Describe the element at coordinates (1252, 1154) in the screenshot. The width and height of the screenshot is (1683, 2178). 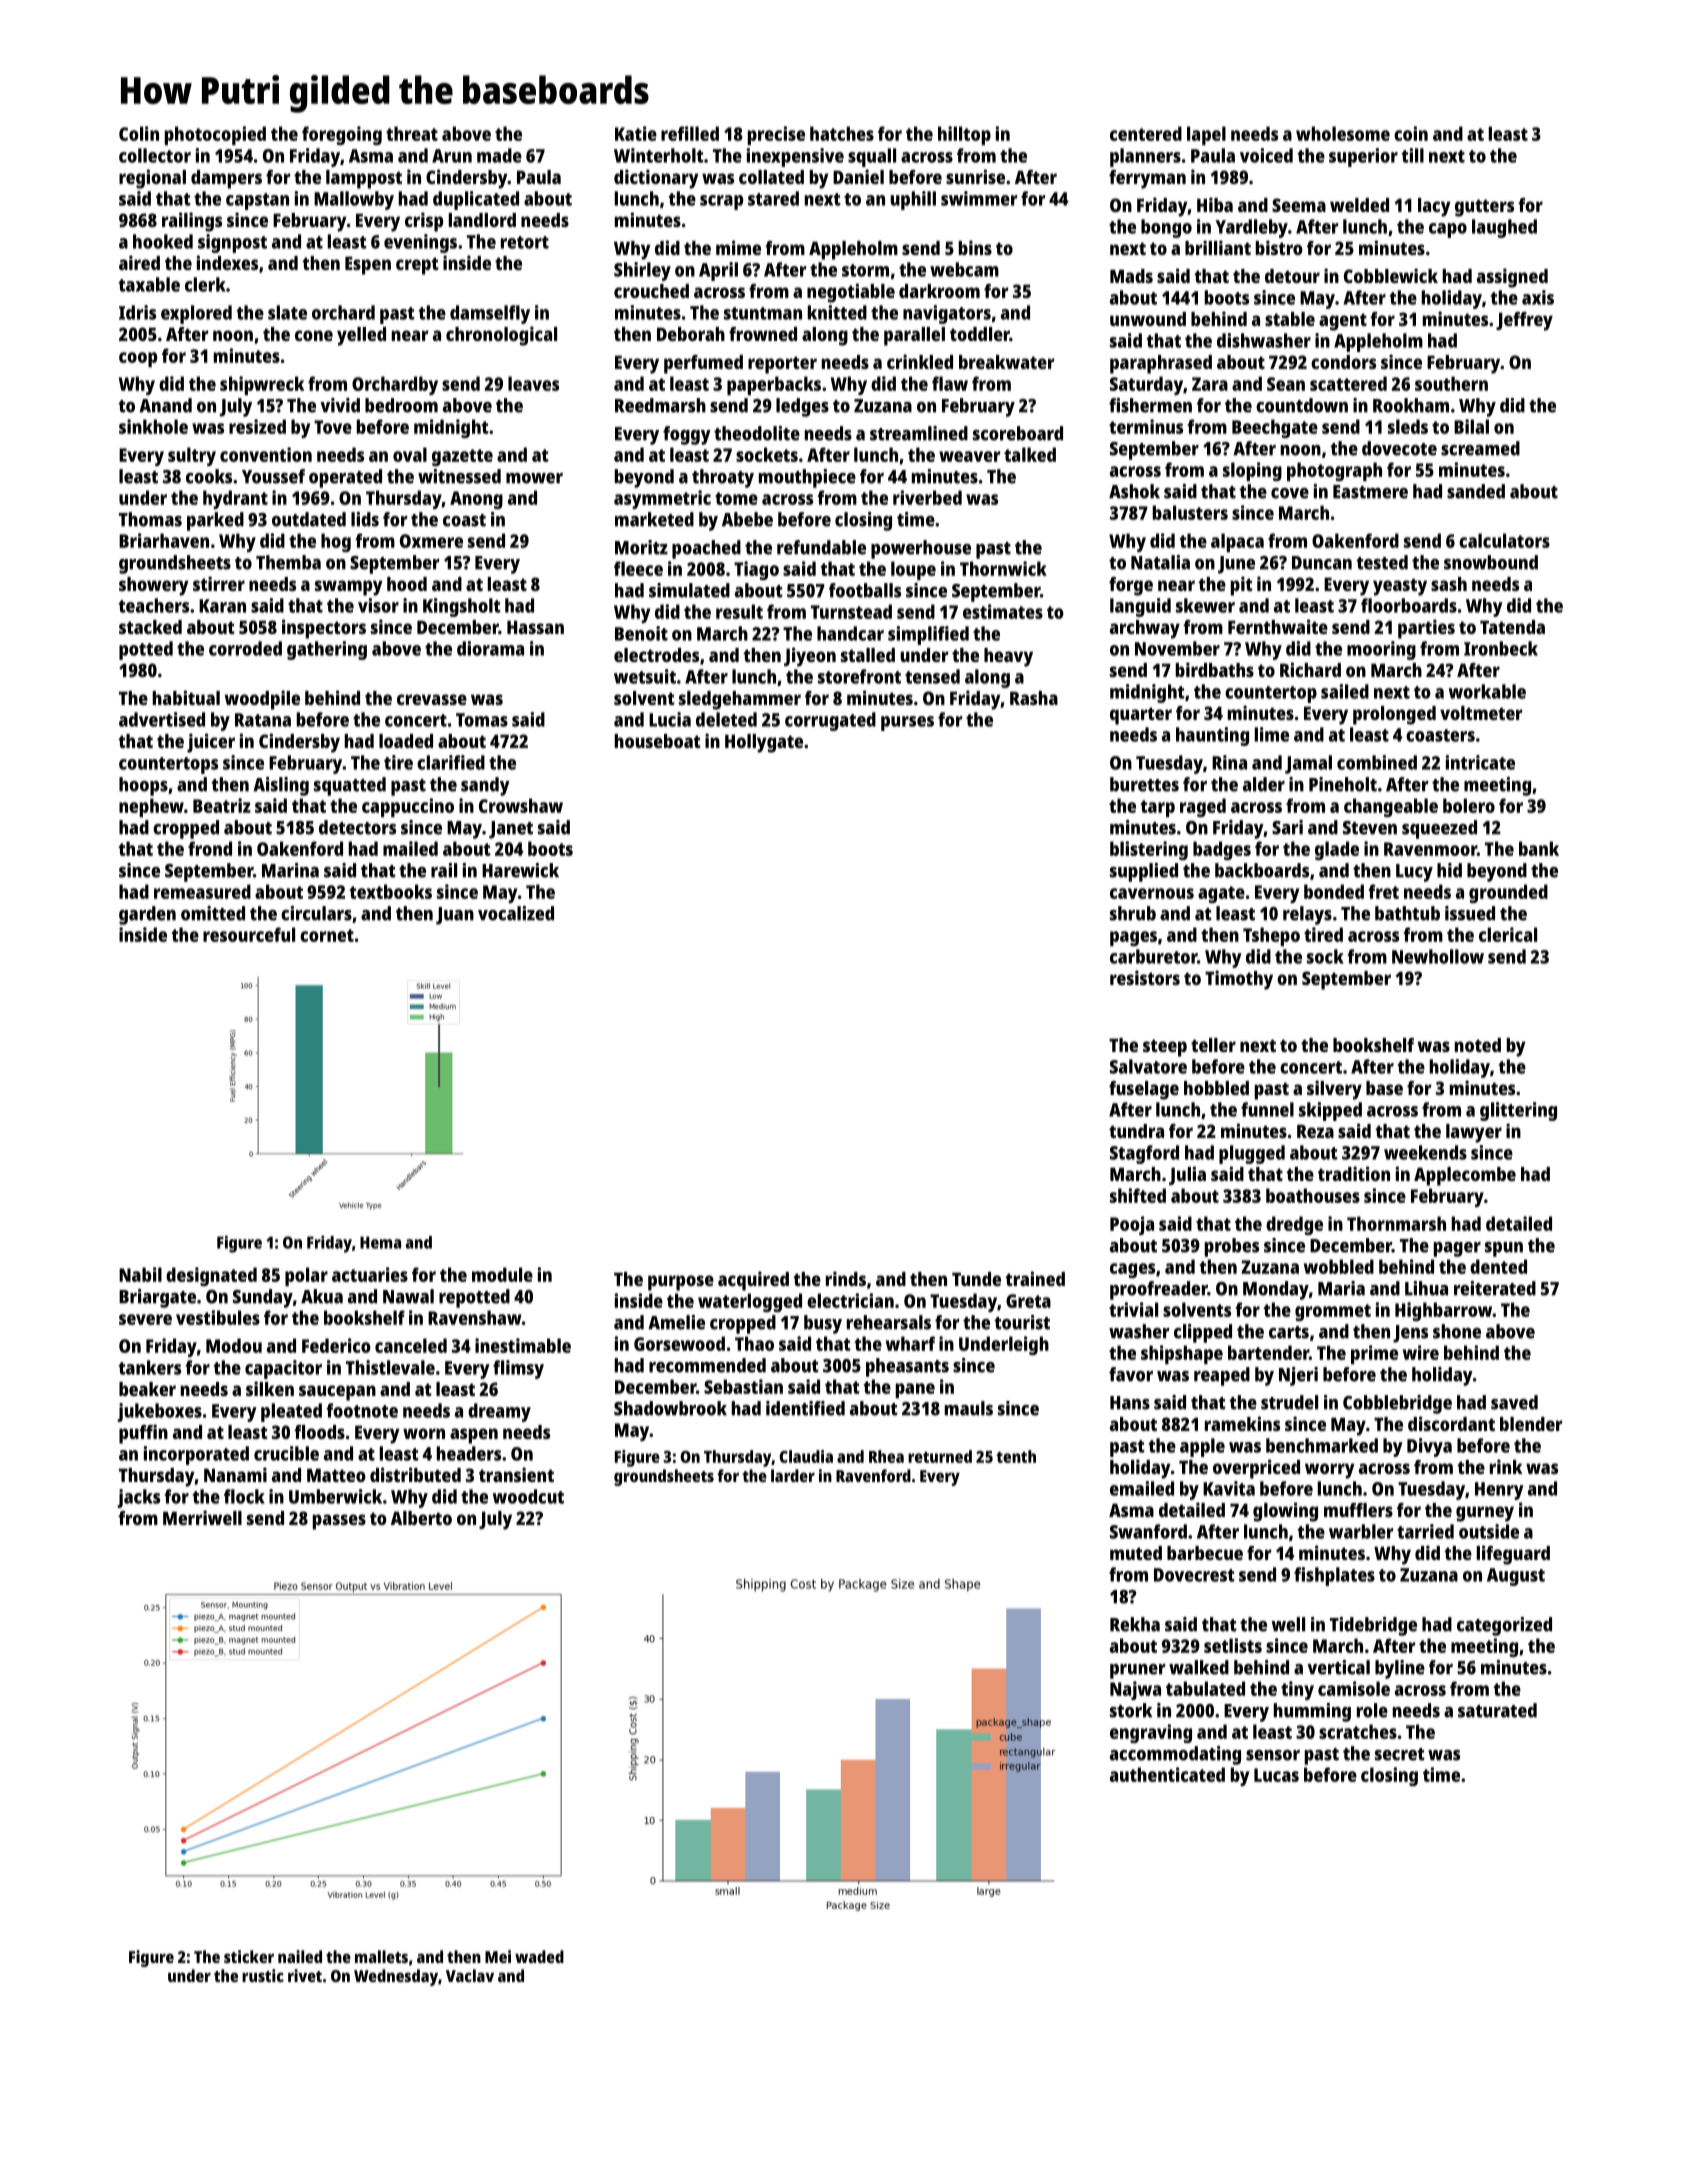
I see `plugged` at that location.
